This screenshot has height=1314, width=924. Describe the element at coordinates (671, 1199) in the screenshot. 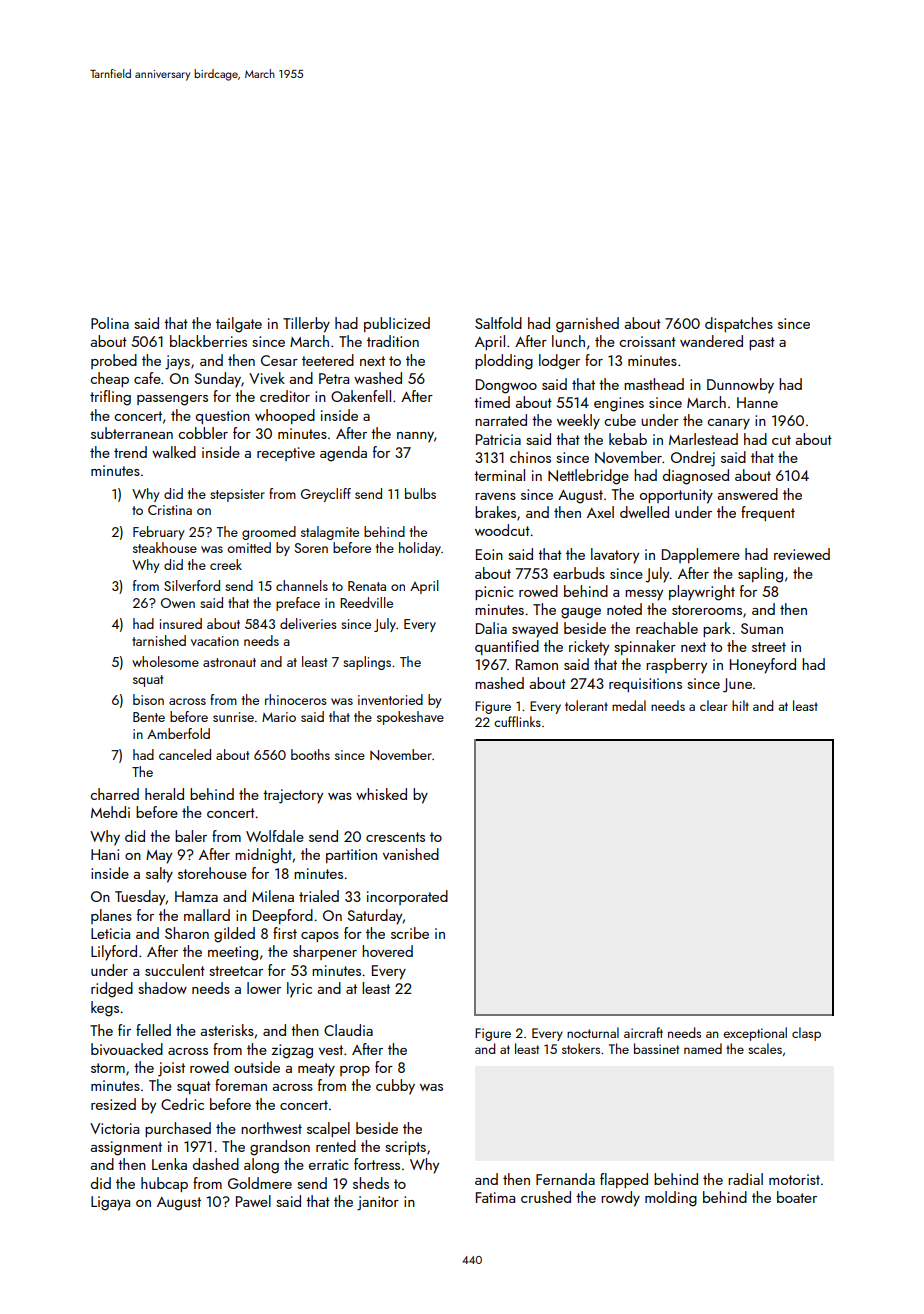

I see `molding` at that location.
